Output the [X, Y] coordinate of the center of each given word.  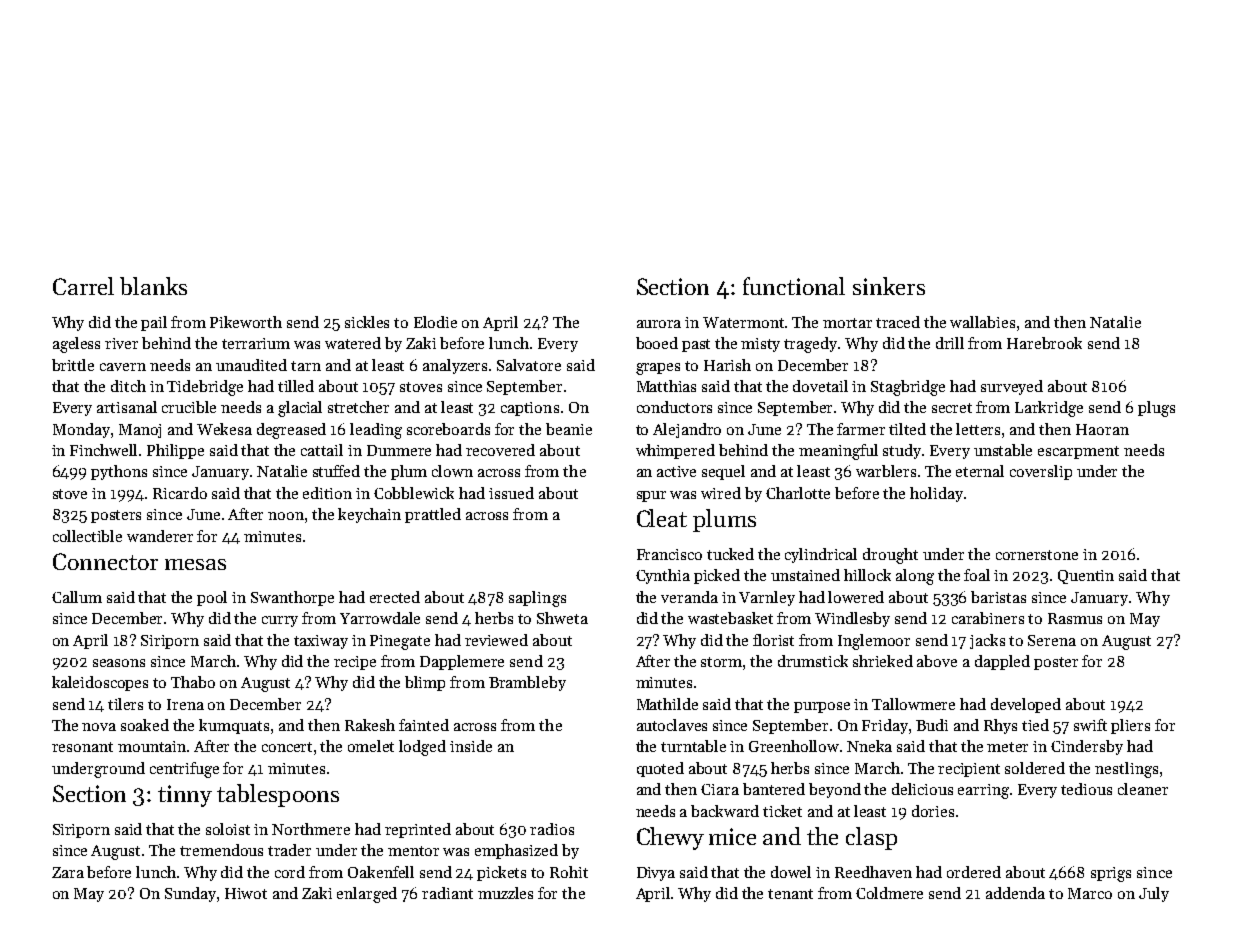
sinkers [889, 286]
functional [794, 286]
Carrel [83, 286]
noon [286, 516]
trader [289, 850]
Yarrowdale [380, 618]
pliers [1130, 726]
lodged [422, 748]
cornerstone [1037, 555]
